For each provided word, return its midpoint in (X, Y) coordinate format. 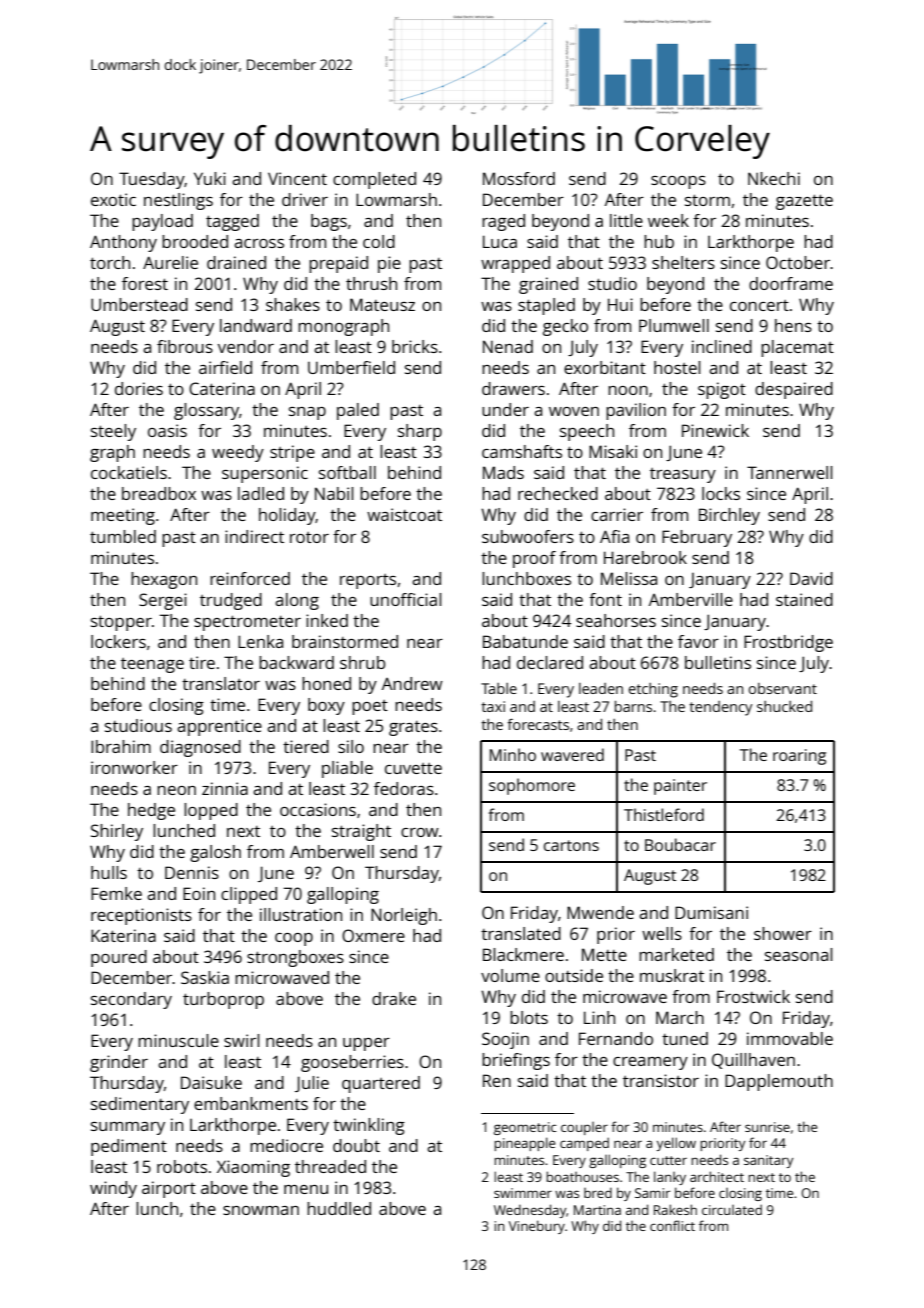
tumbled (123, 536)
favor (698, 641)
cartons (571, 845)
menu (306, 1189)
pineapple (525, 1144)
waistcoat (404, 514)
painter (680, 787)
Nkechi (774, 178)
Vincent (297, 178)
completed (374, 180)
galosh (215, 853)
